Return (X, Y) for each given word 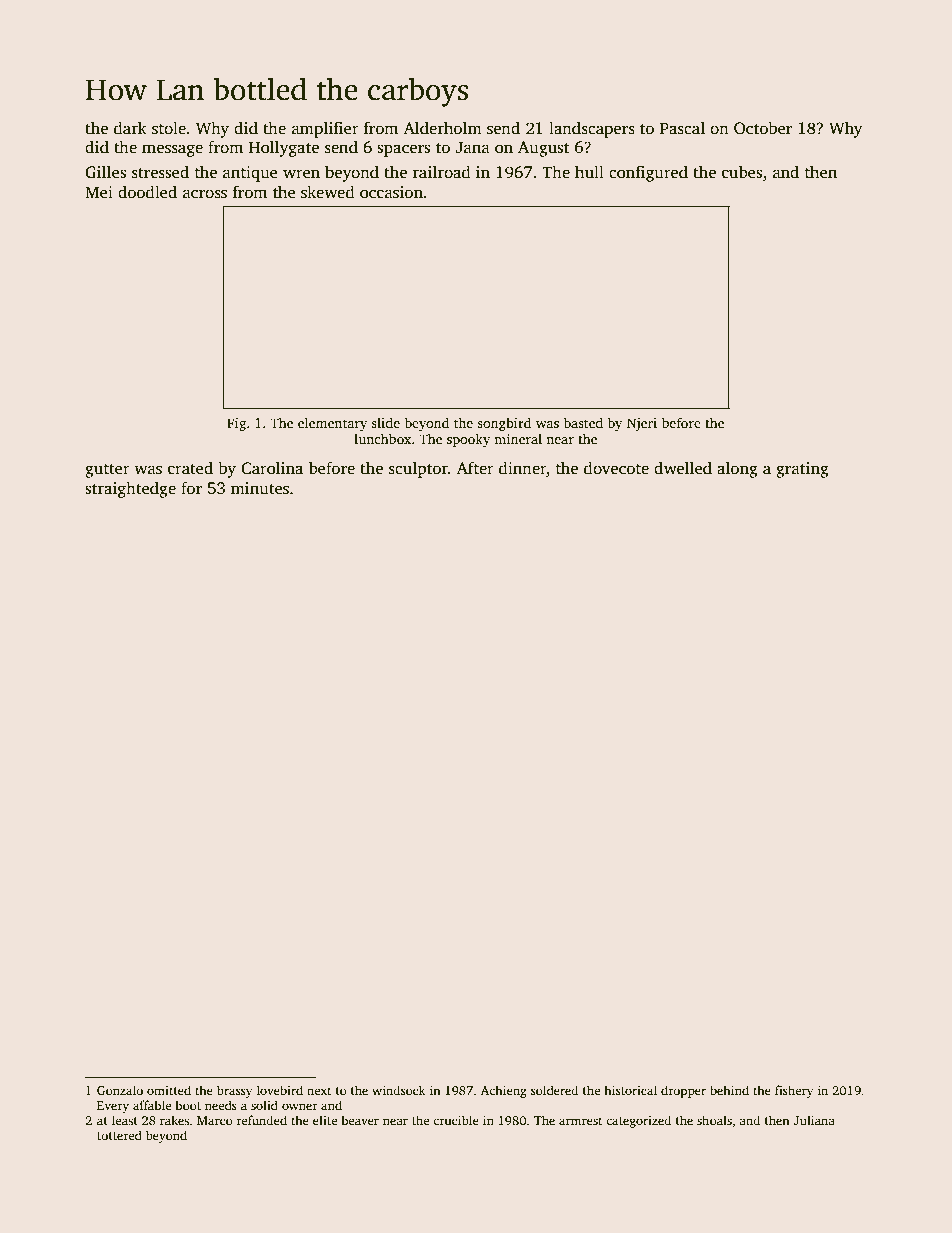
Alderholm (442, 128)
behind (729, 1090)
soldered (554, 1090)
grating (802, 470)
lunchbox (382, 438)
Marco (215, 1120)
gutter (107, 471)
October (763, 128)
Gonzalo (120, 1090)
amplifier (325, 129)
